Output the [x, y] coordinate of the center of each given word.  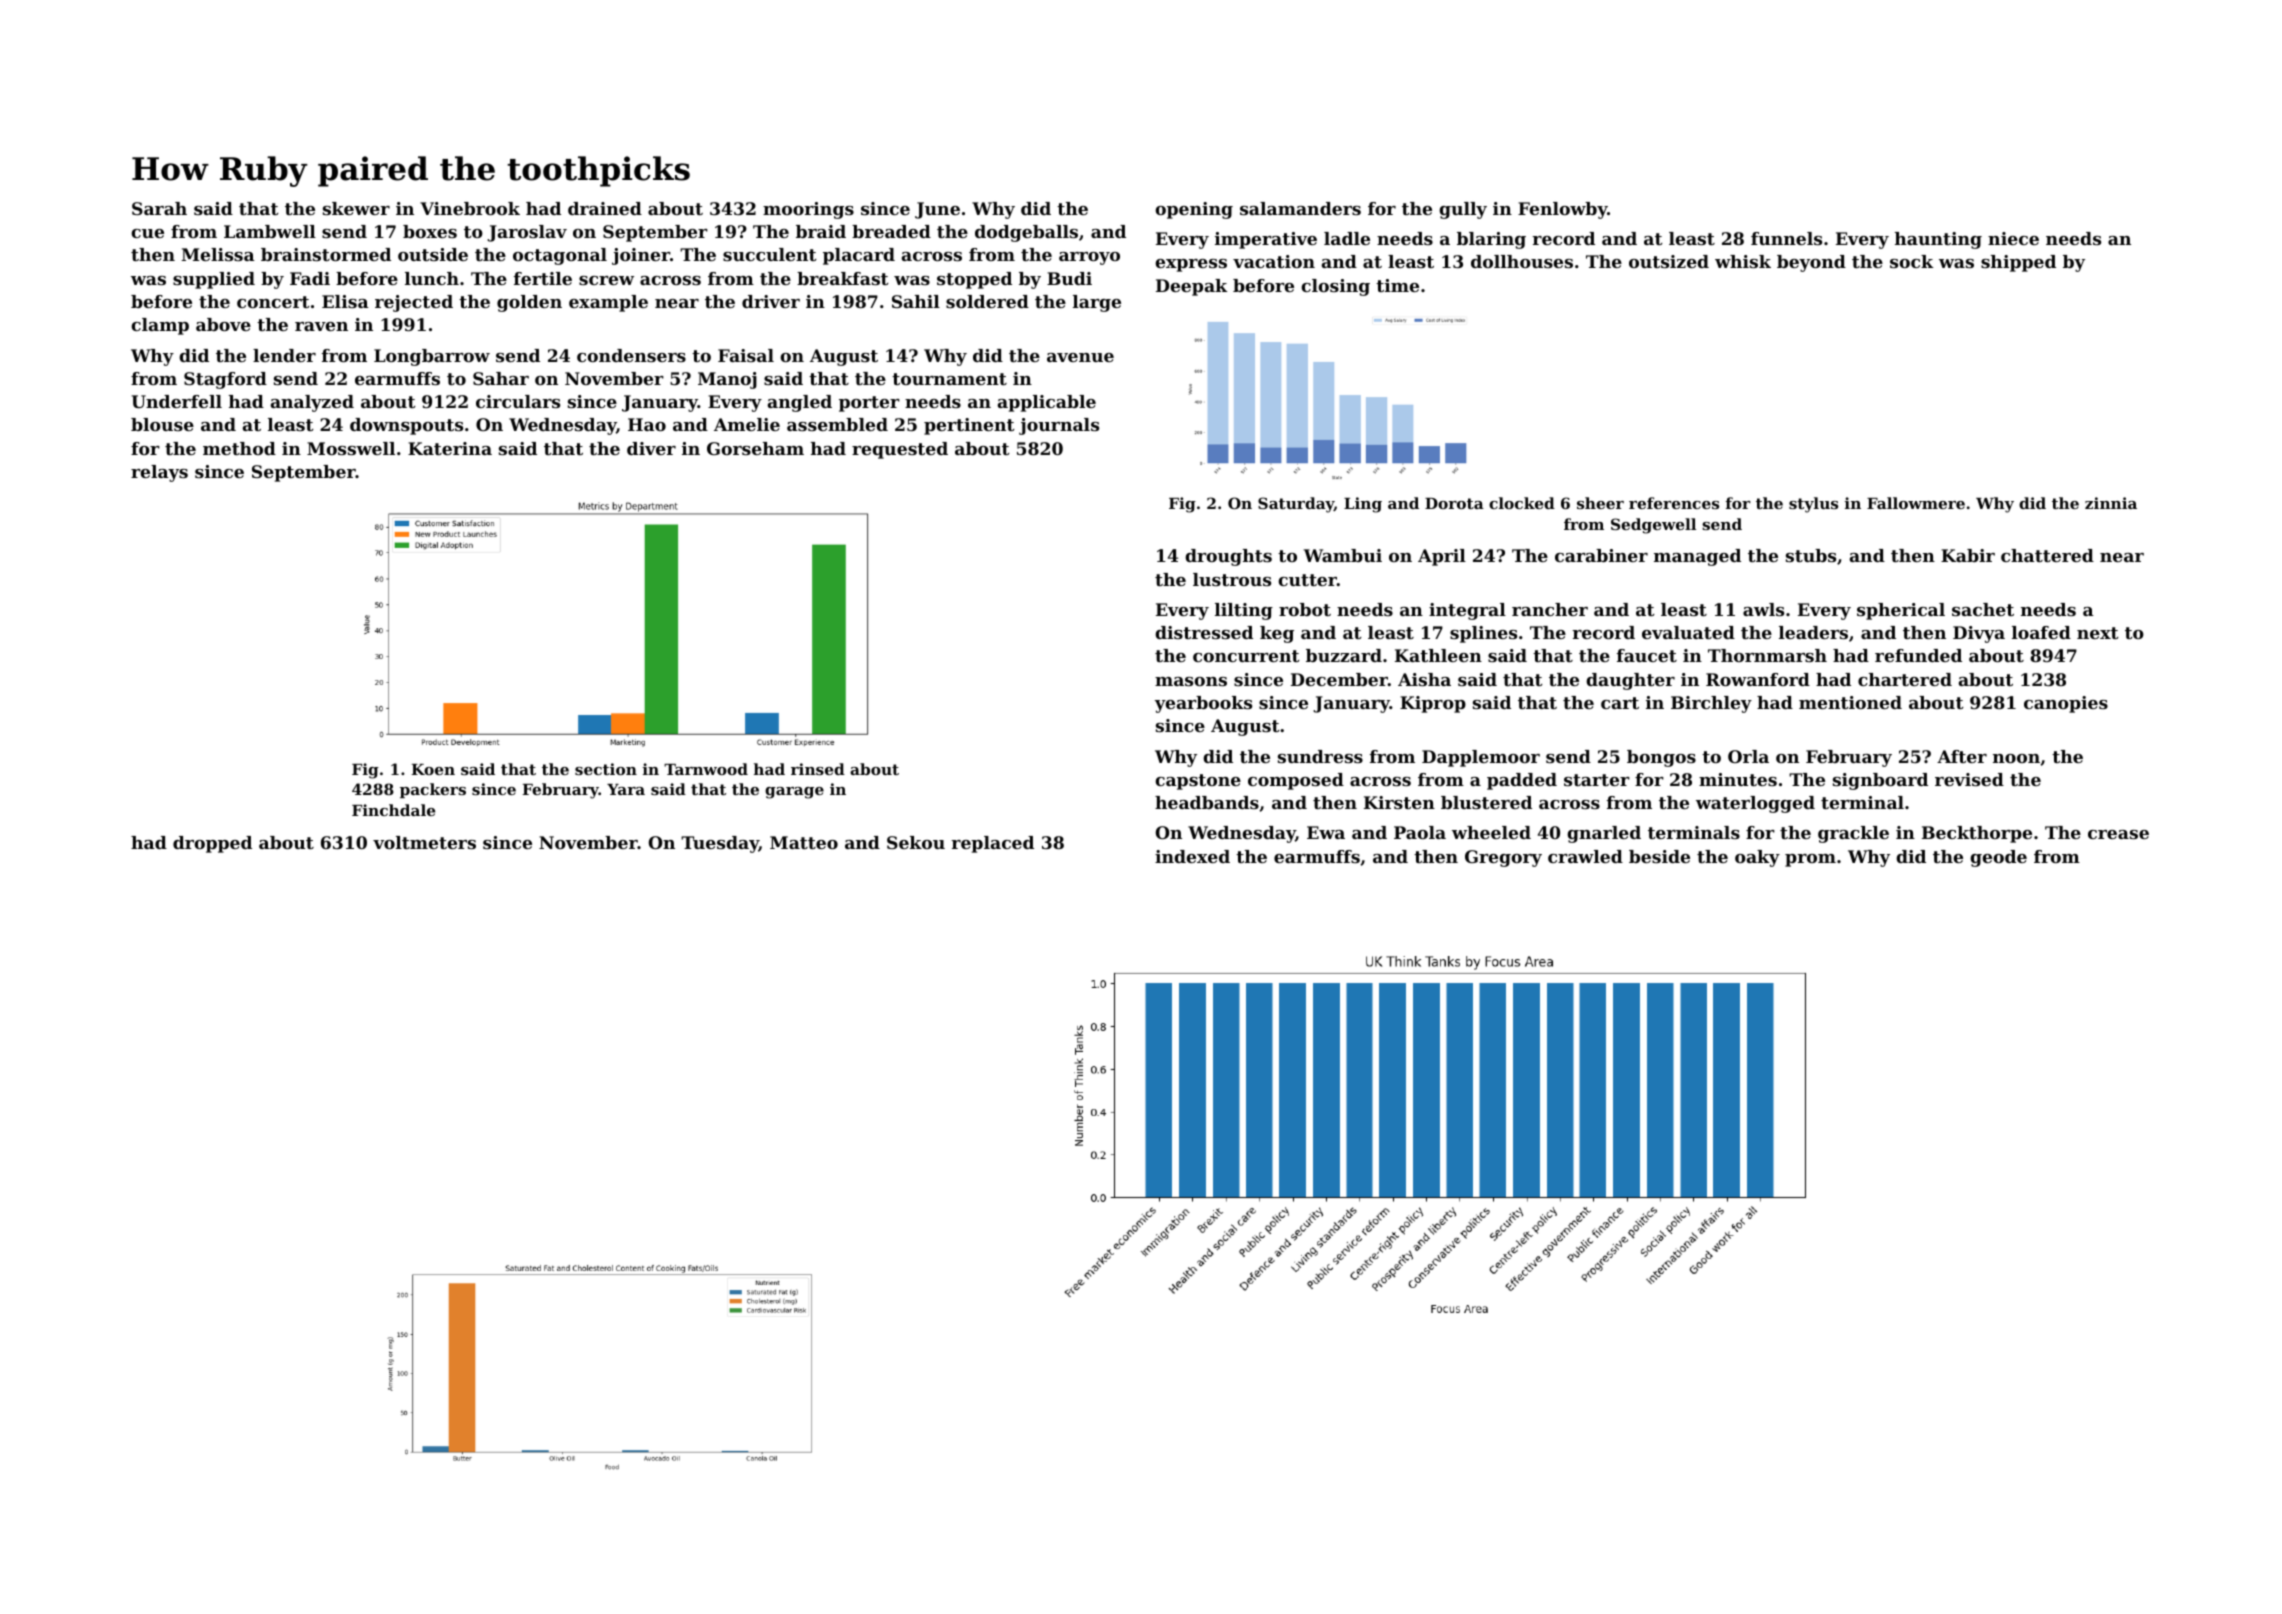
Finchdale [393, 810]
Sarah [159, 208]
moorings [808, 210]
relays [159, 473]
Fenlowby [1562, 210]
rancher [1550, 609]
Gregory [1503, 858]
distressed [1204, 632]
